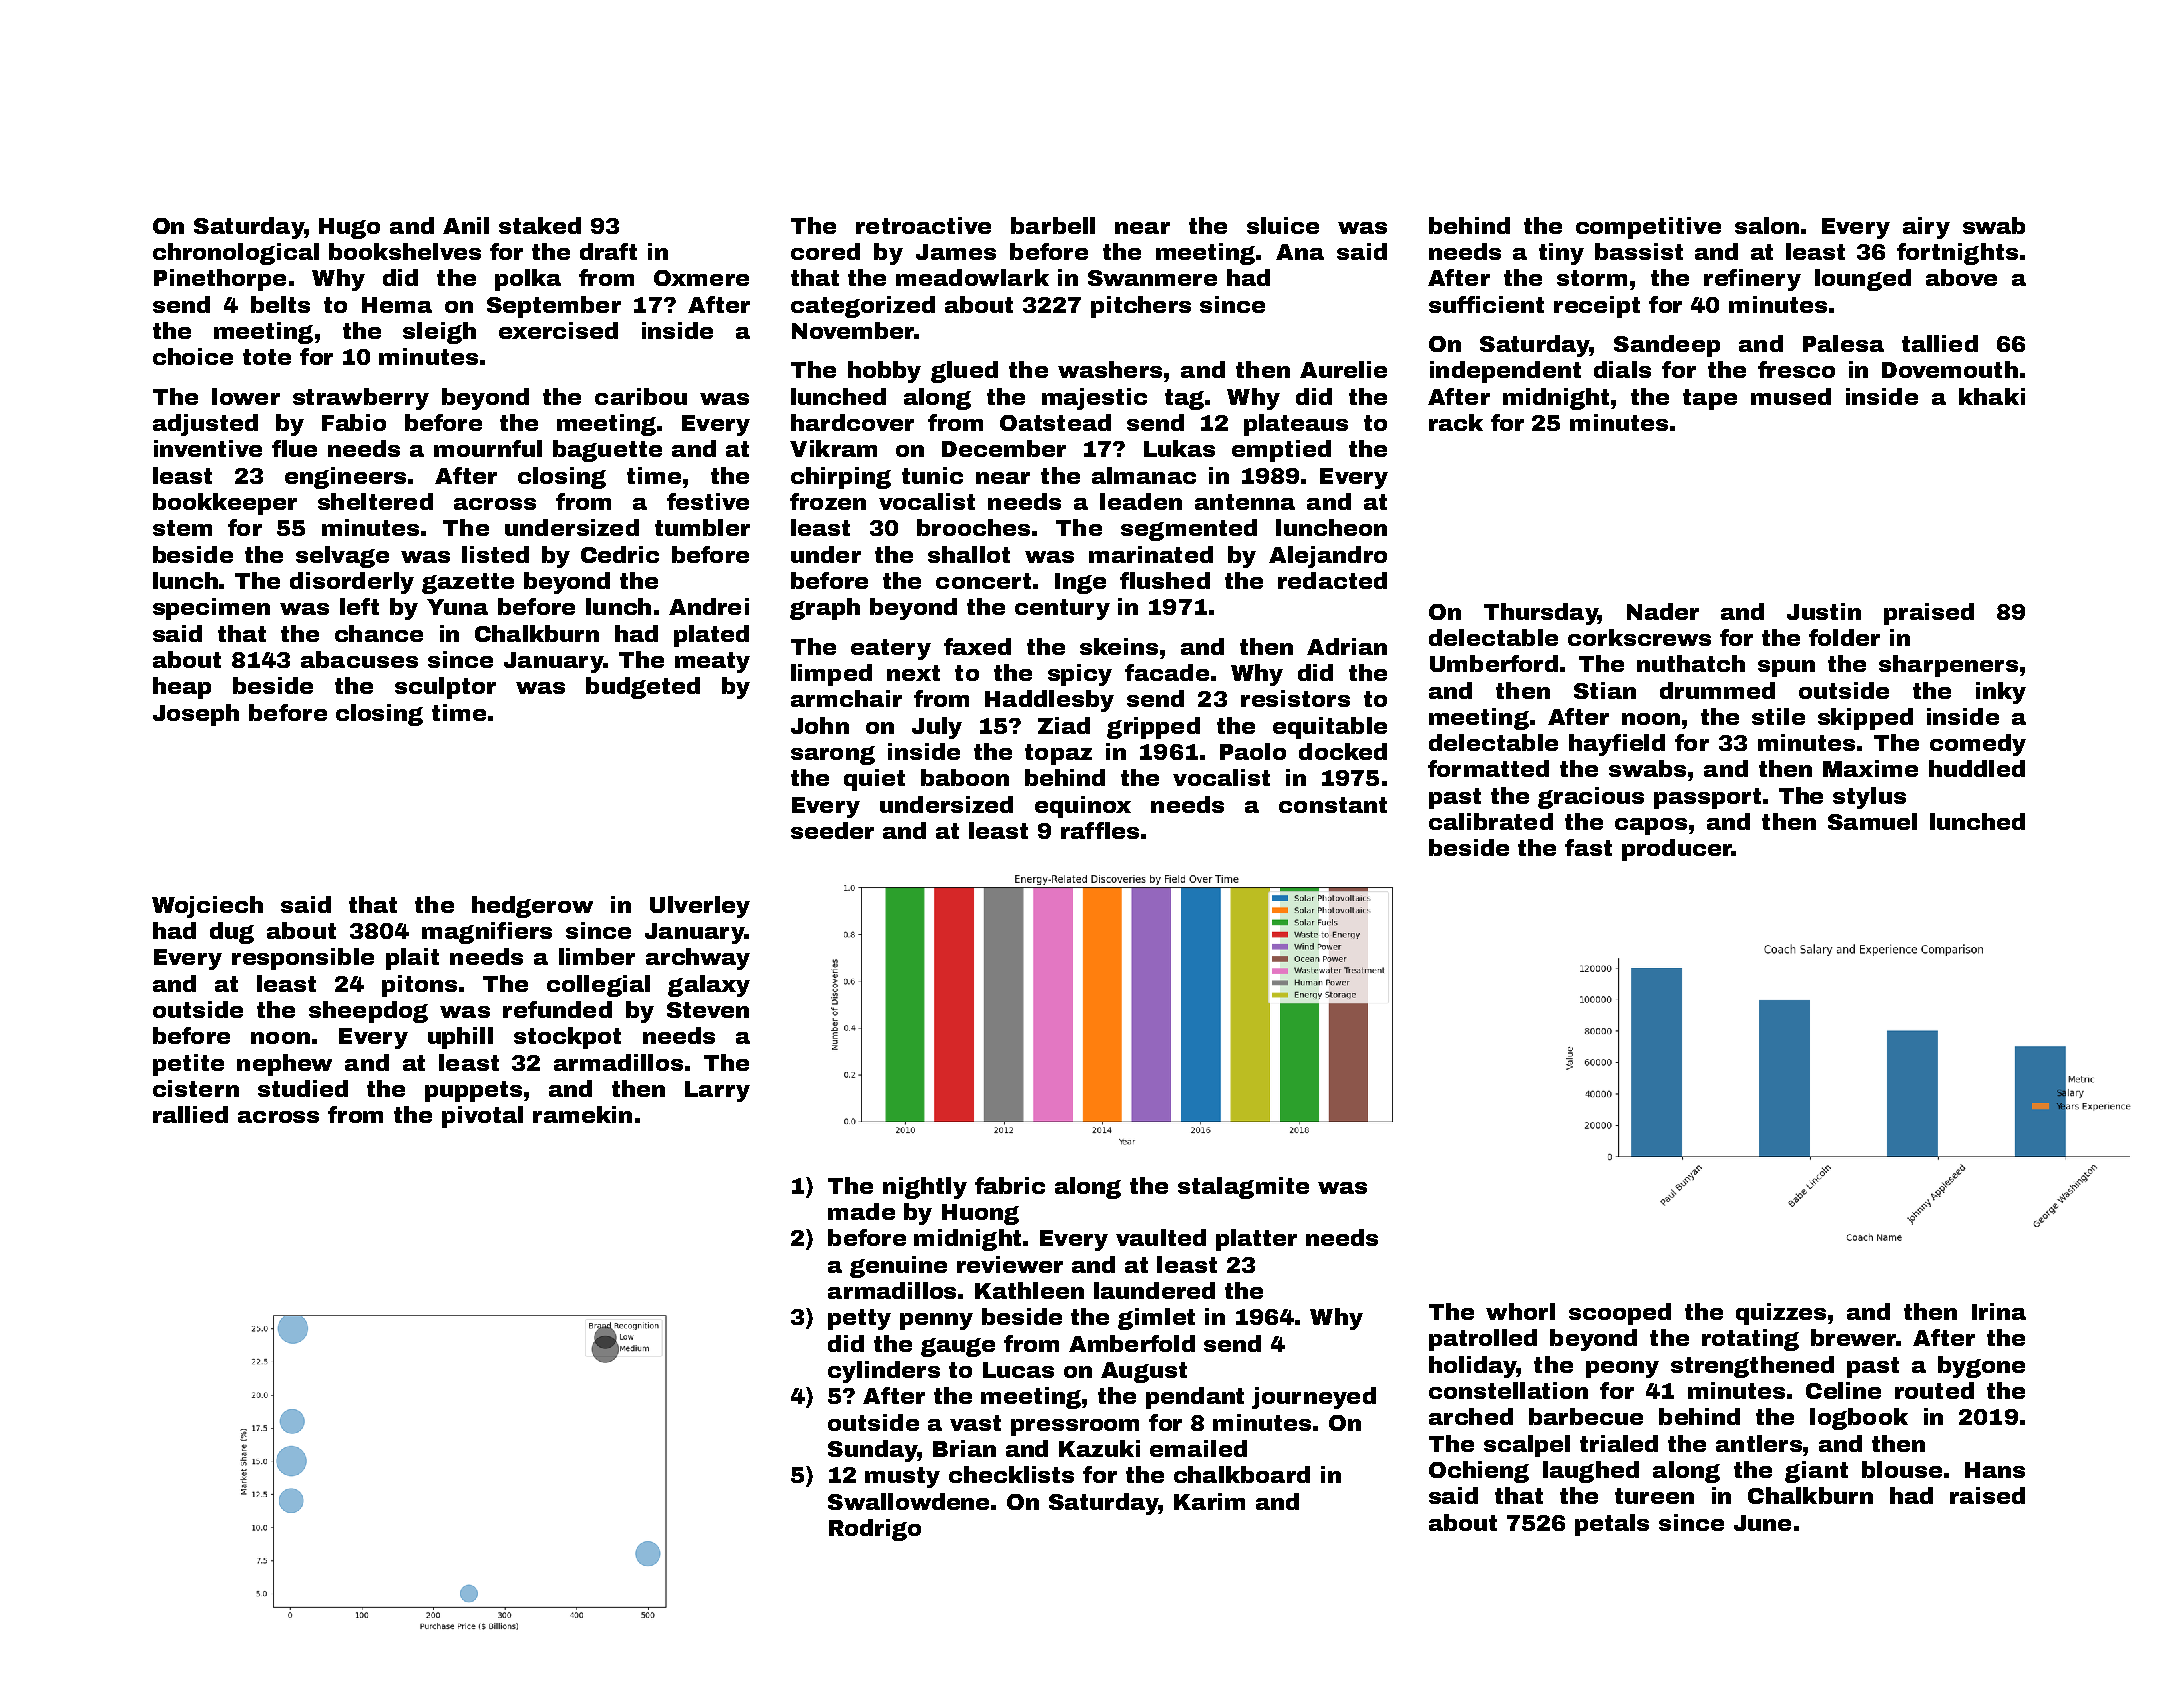 Image resolution: width=2178 pixels, height=1683 pixels. What do you see at coordinates (1010, 1264) in the screenshot?
I see `reviewer` at bounding box center [1010, 1264].
